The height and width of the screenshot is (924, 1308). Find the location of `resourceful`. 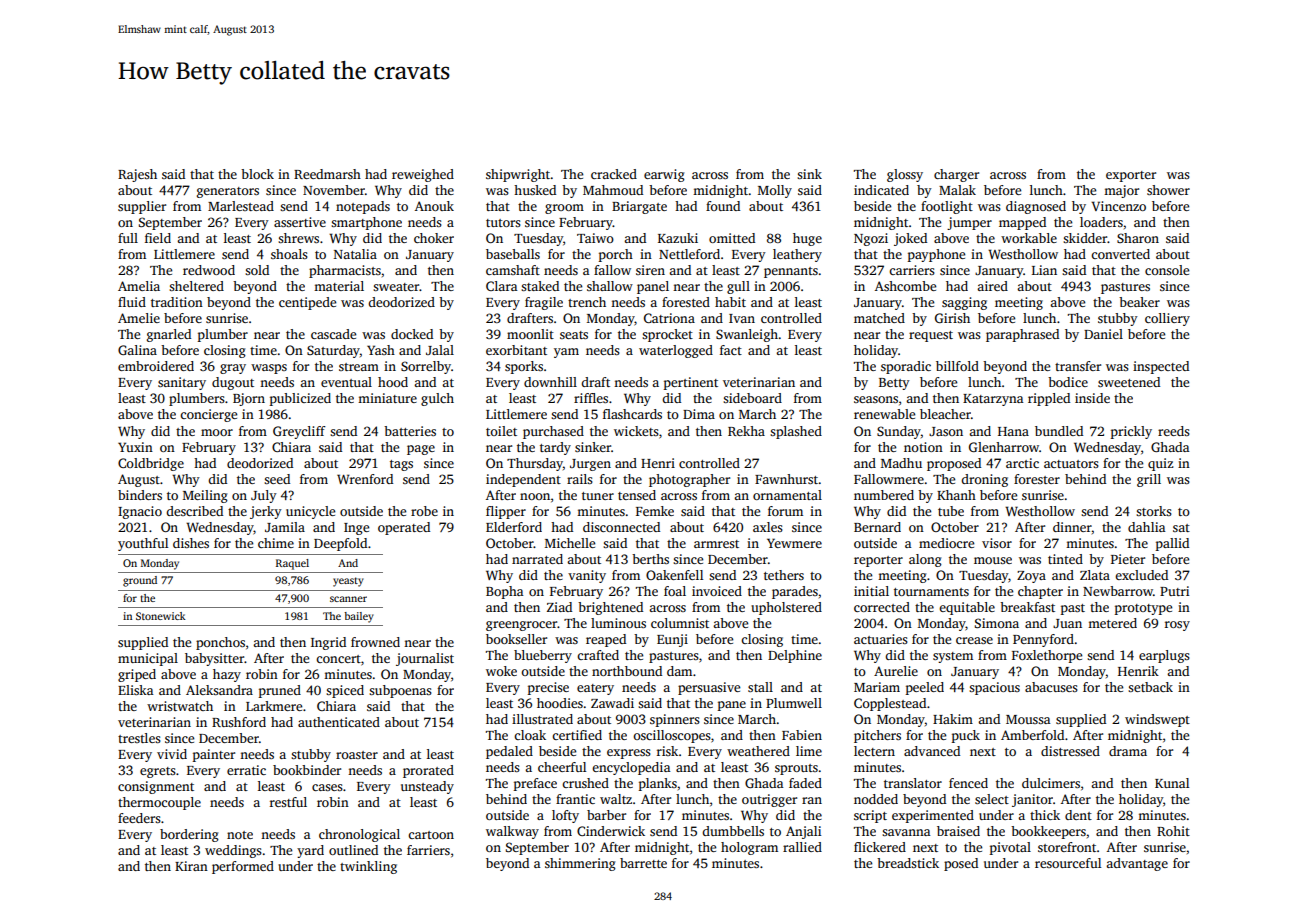

resourceful is located at coordinates (1068, 863).
